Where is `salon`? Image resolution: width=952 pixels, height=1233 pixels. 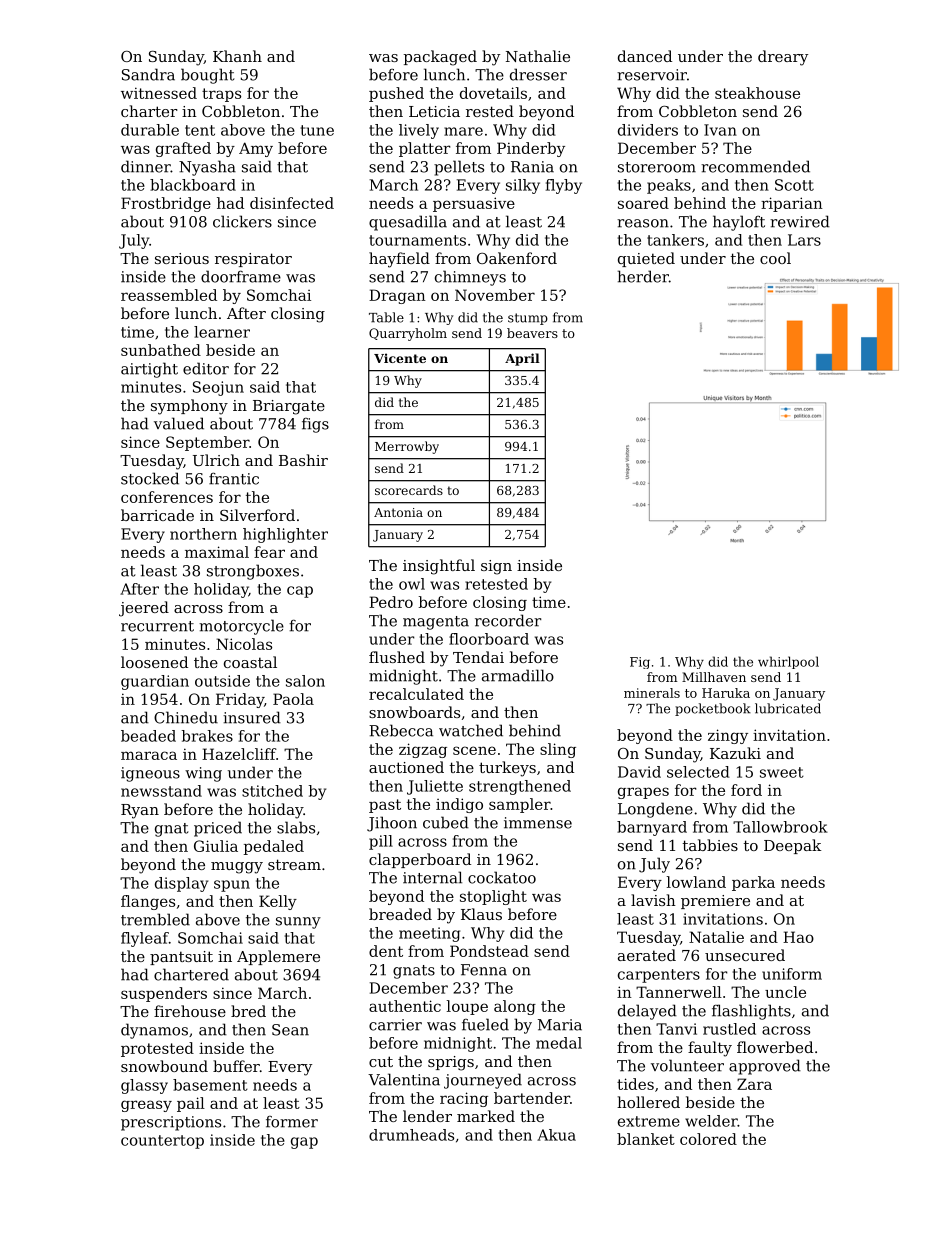 salon is located at coordinates (305, 681).
